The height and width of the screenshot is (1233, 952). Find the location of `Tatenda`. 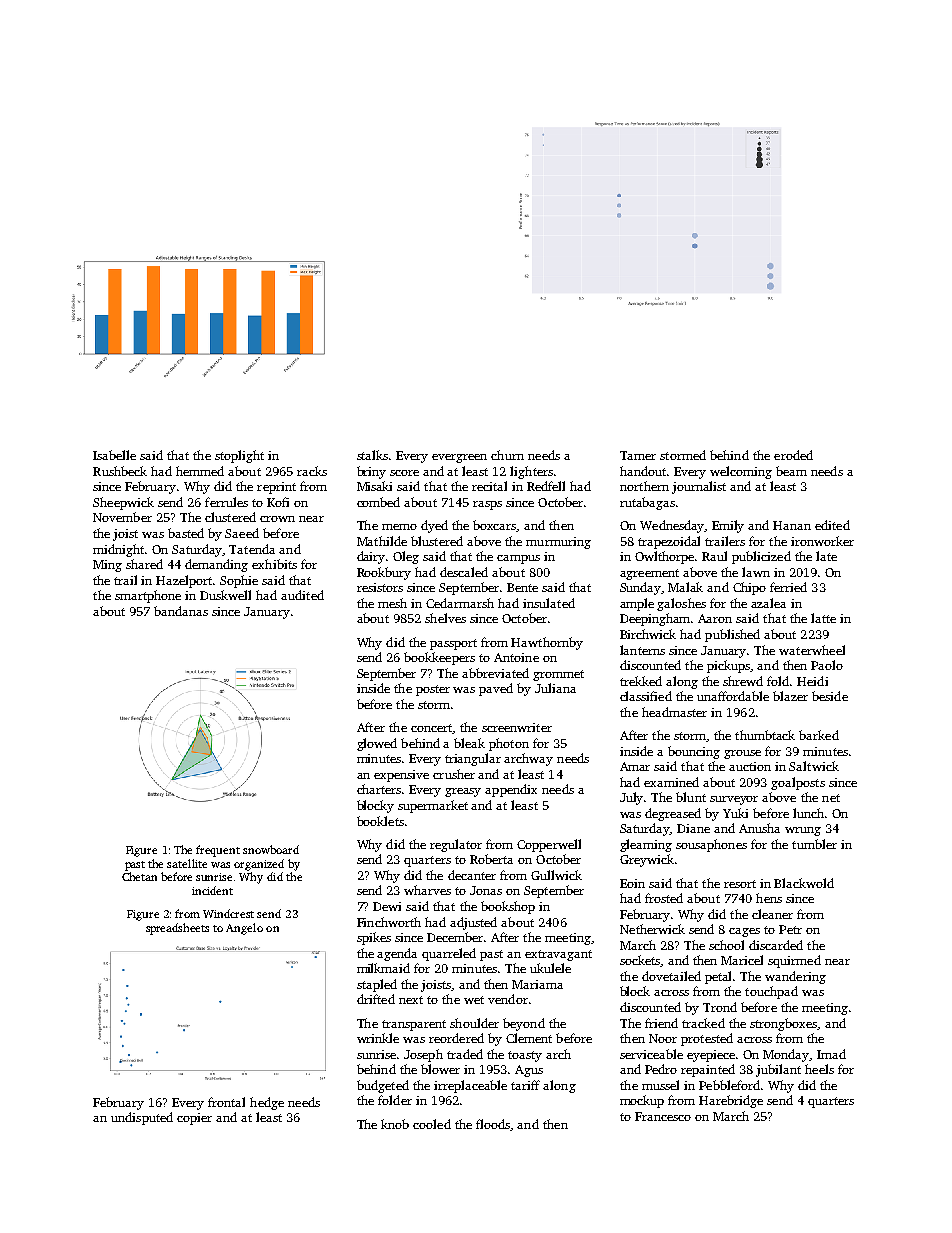

Tatenda is located at coordinates (252, 549).
